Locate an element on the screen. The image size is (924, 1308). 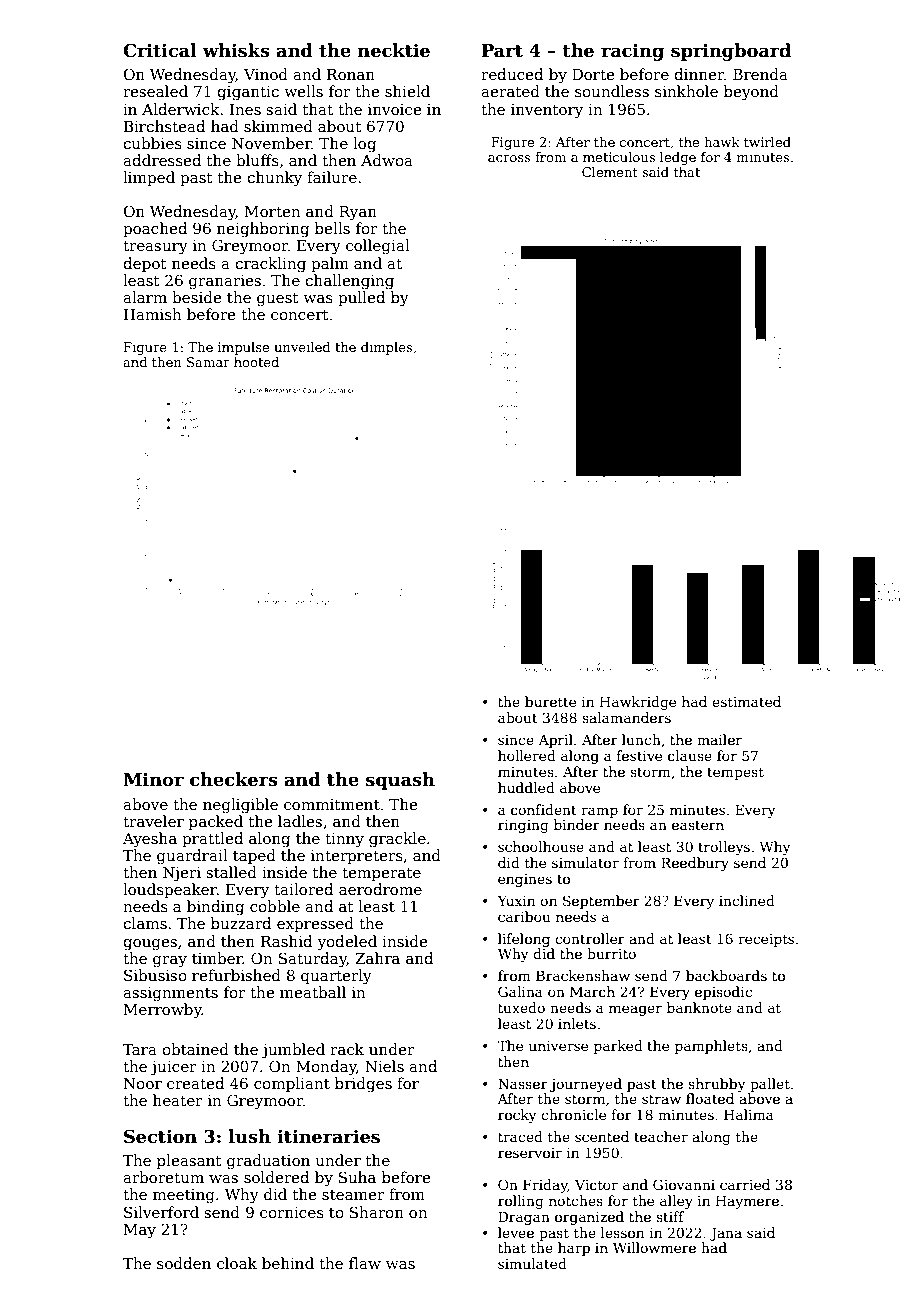
estimated is located at coordinates (746, 701).
